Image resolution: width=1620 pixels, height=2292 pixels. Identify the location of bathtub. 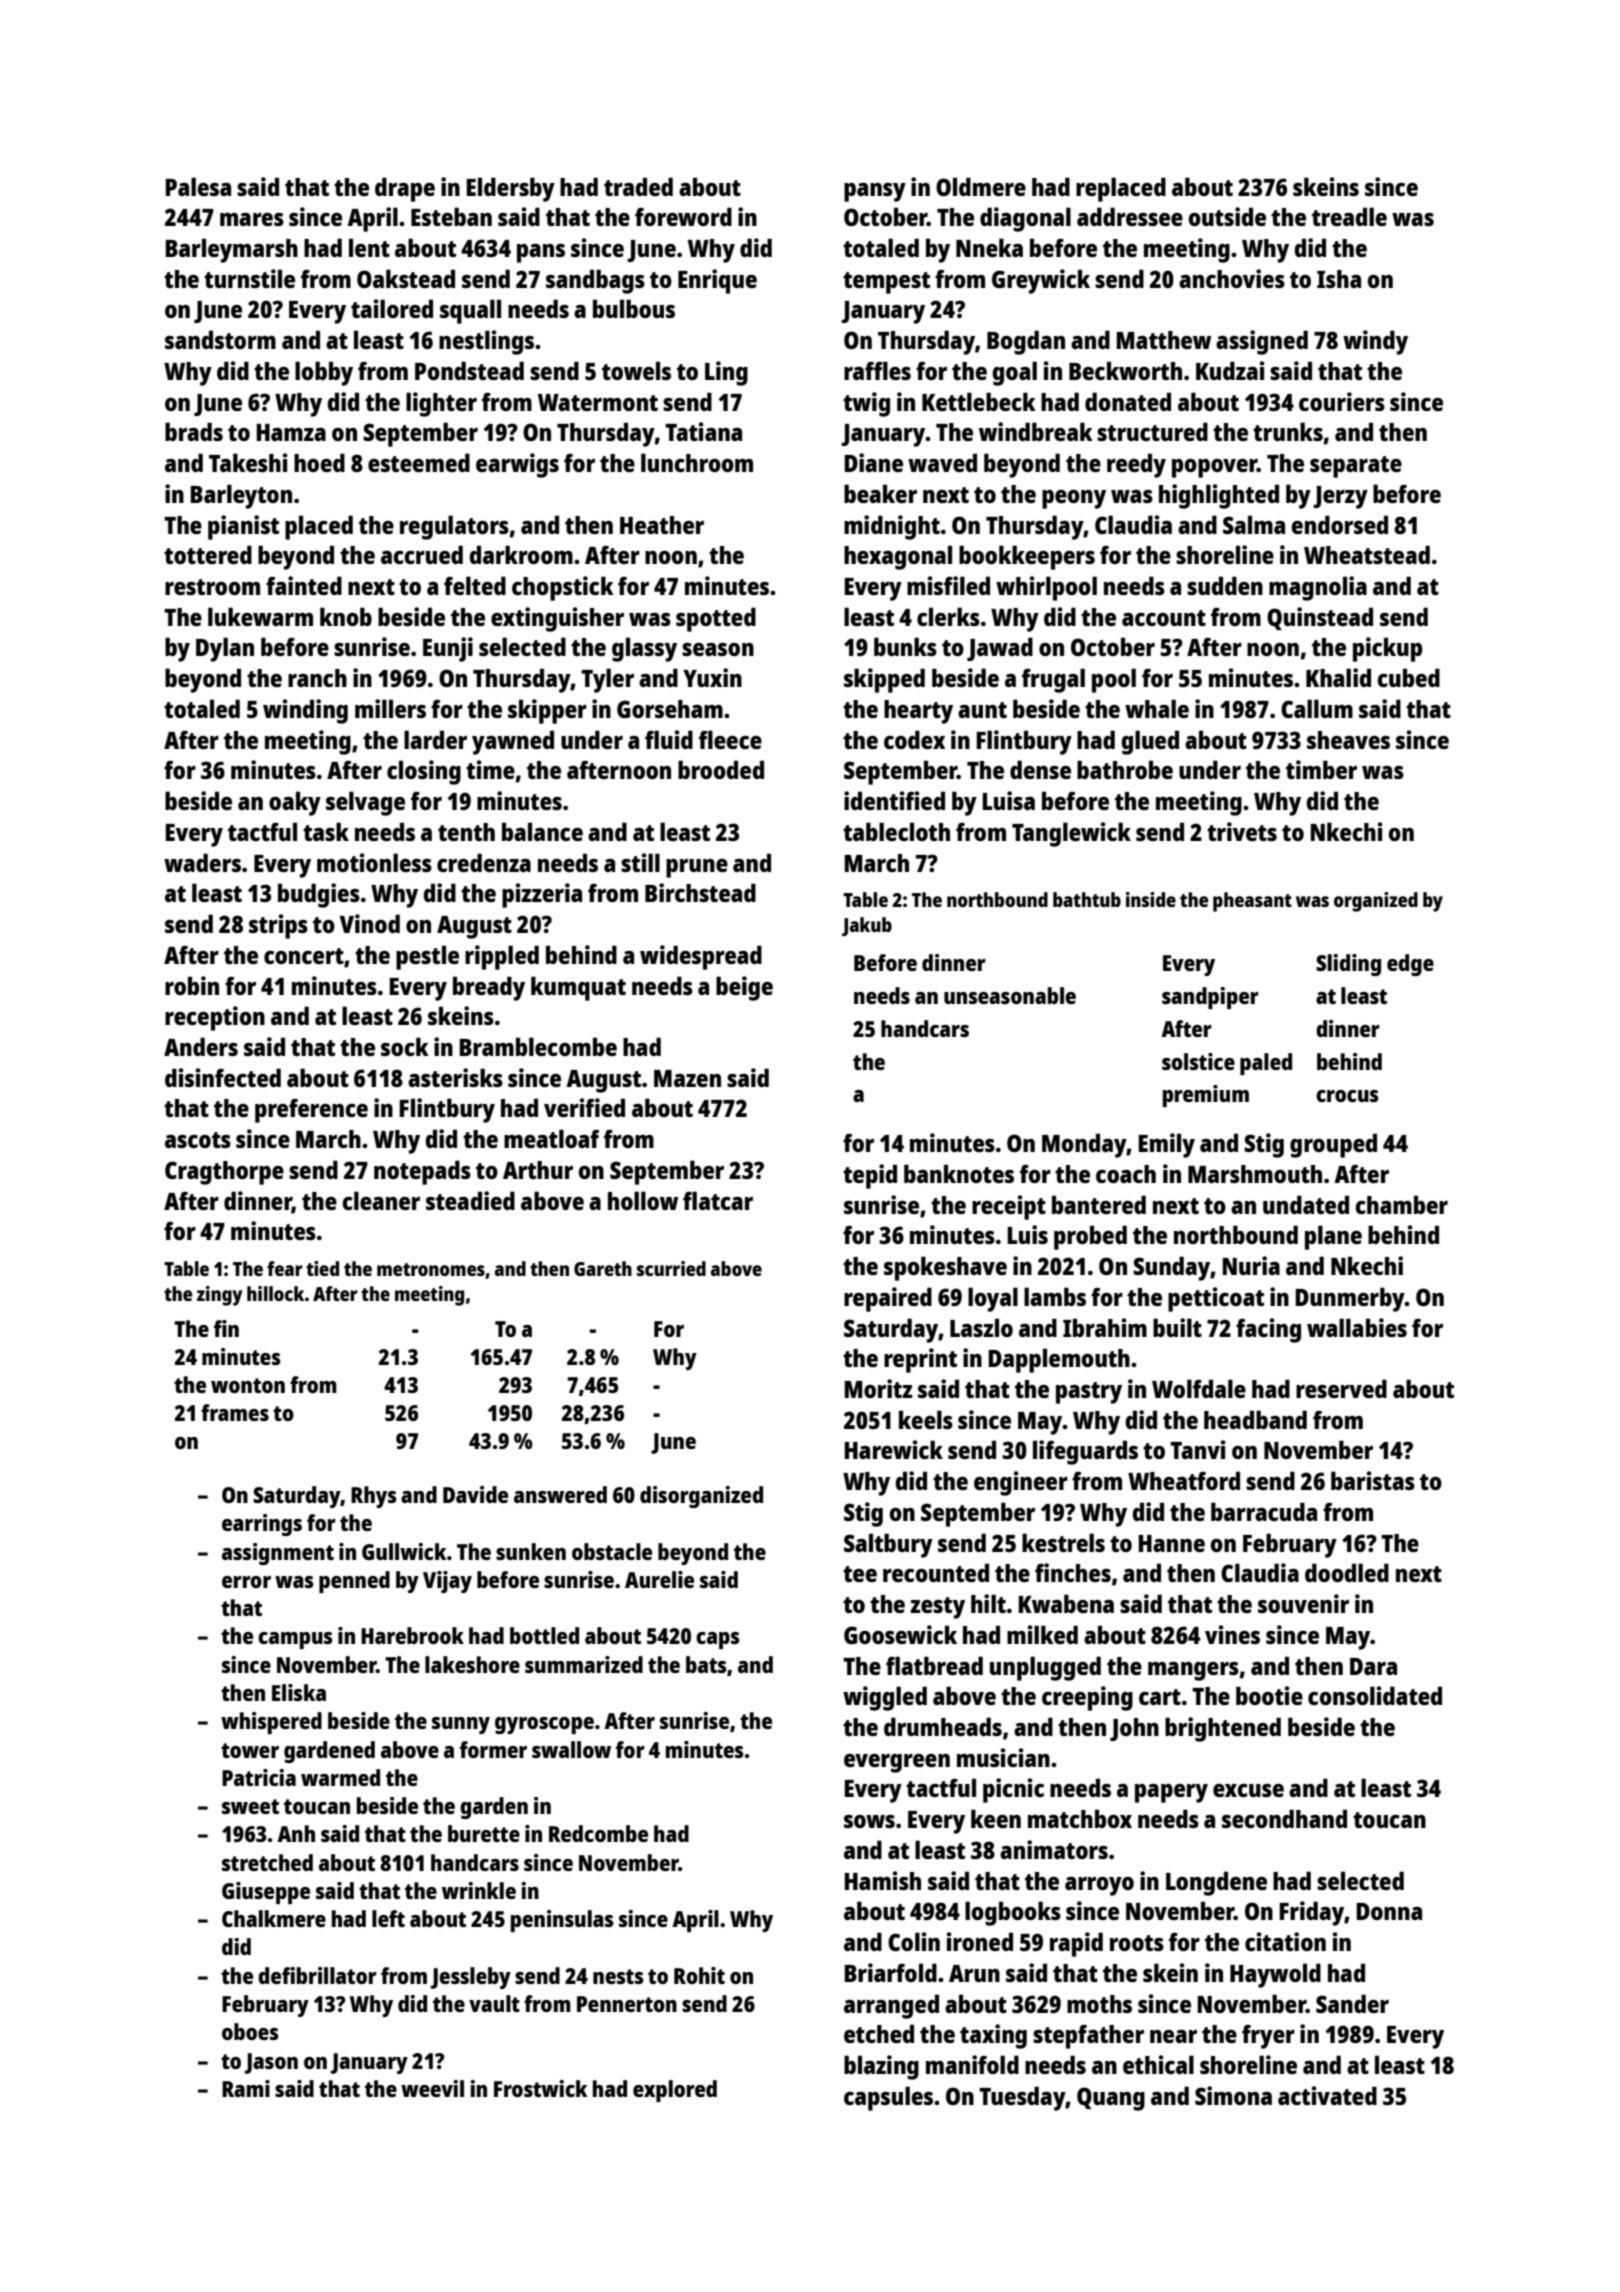
(1087, 899).
